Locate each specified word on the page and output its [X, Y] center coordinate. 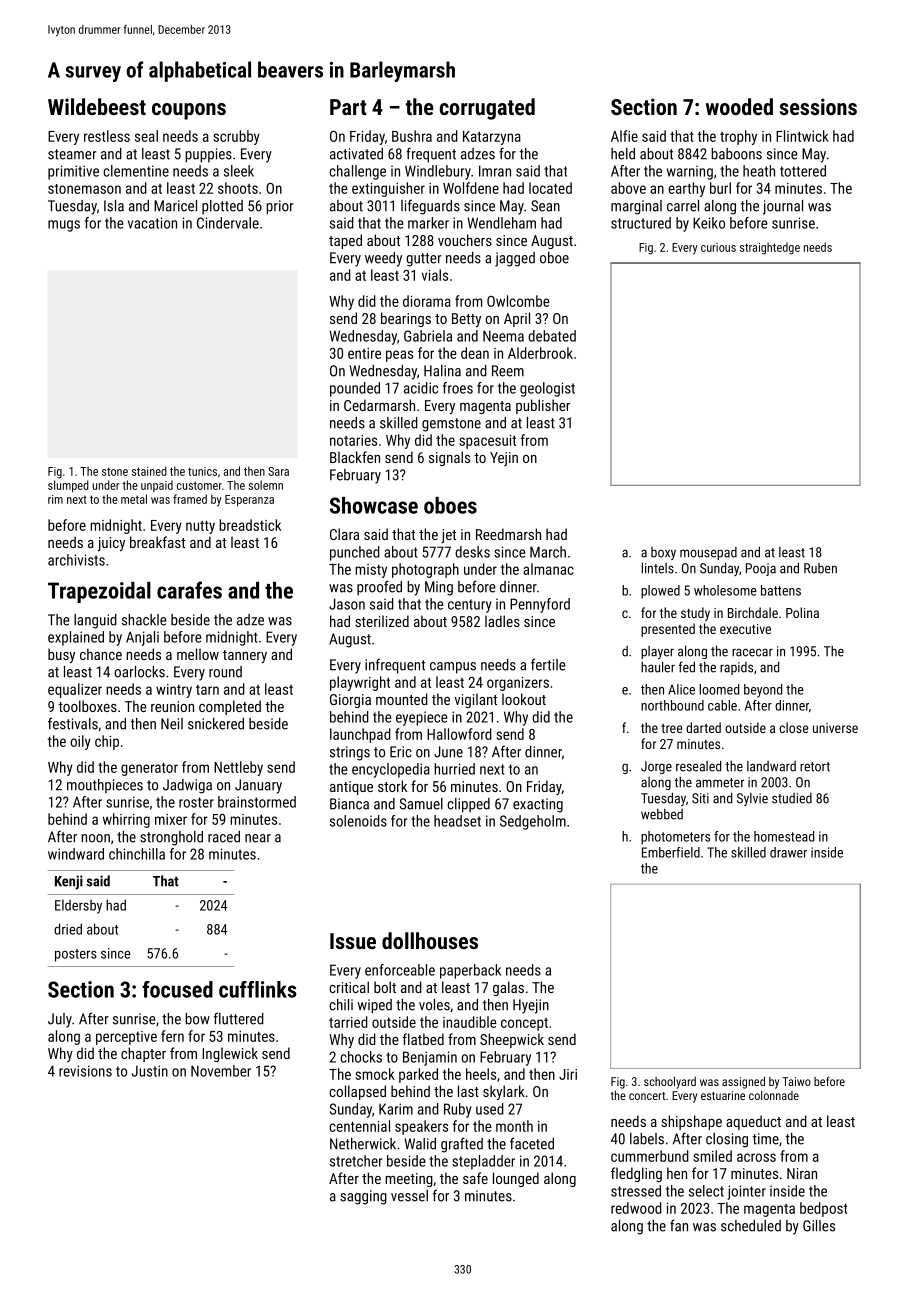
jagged [515, 259]
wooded [739, 106]
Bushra [412, 136]
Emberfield [671, 852]
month [514, 1126]
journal [783, 207]
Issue [353, 941]
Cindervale [228, 223]
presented [668, 630]
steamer [72, 154]
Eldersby [78, 906]
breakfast [157, 542]
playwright [360, 683]
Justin [150, 1071]
